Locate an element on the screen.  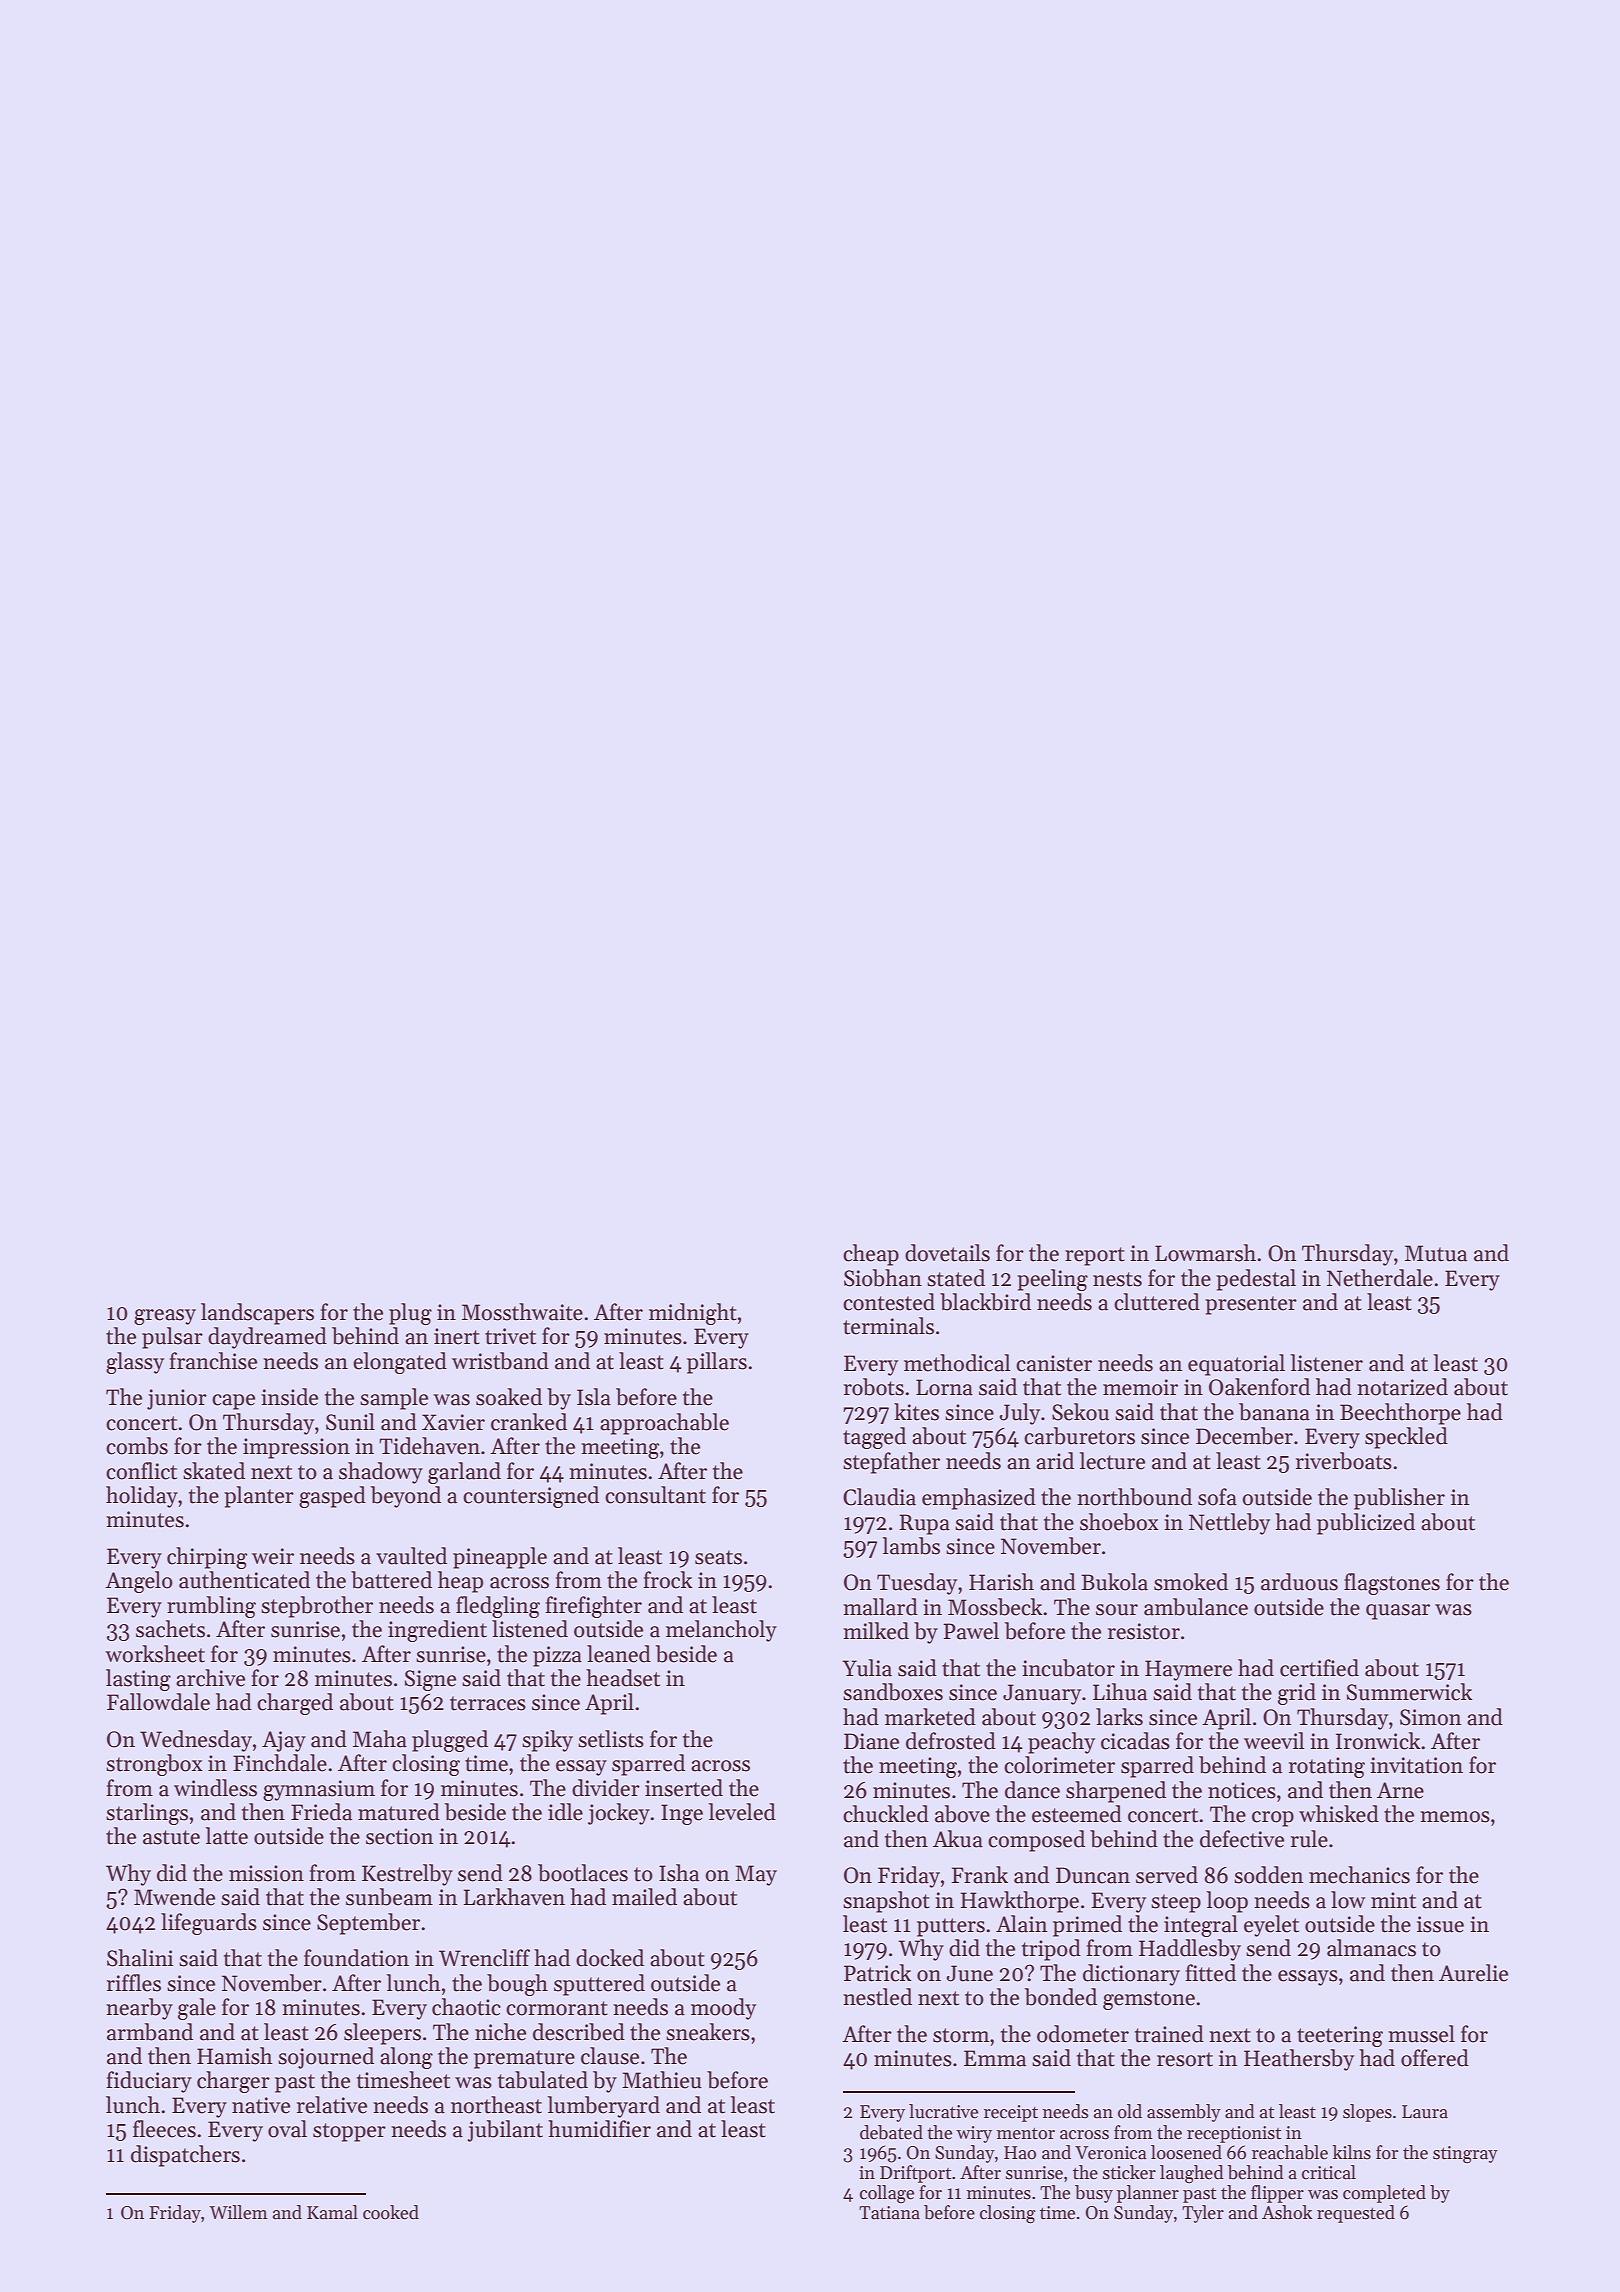
blackbird is located at coordinates (985, 1302).
